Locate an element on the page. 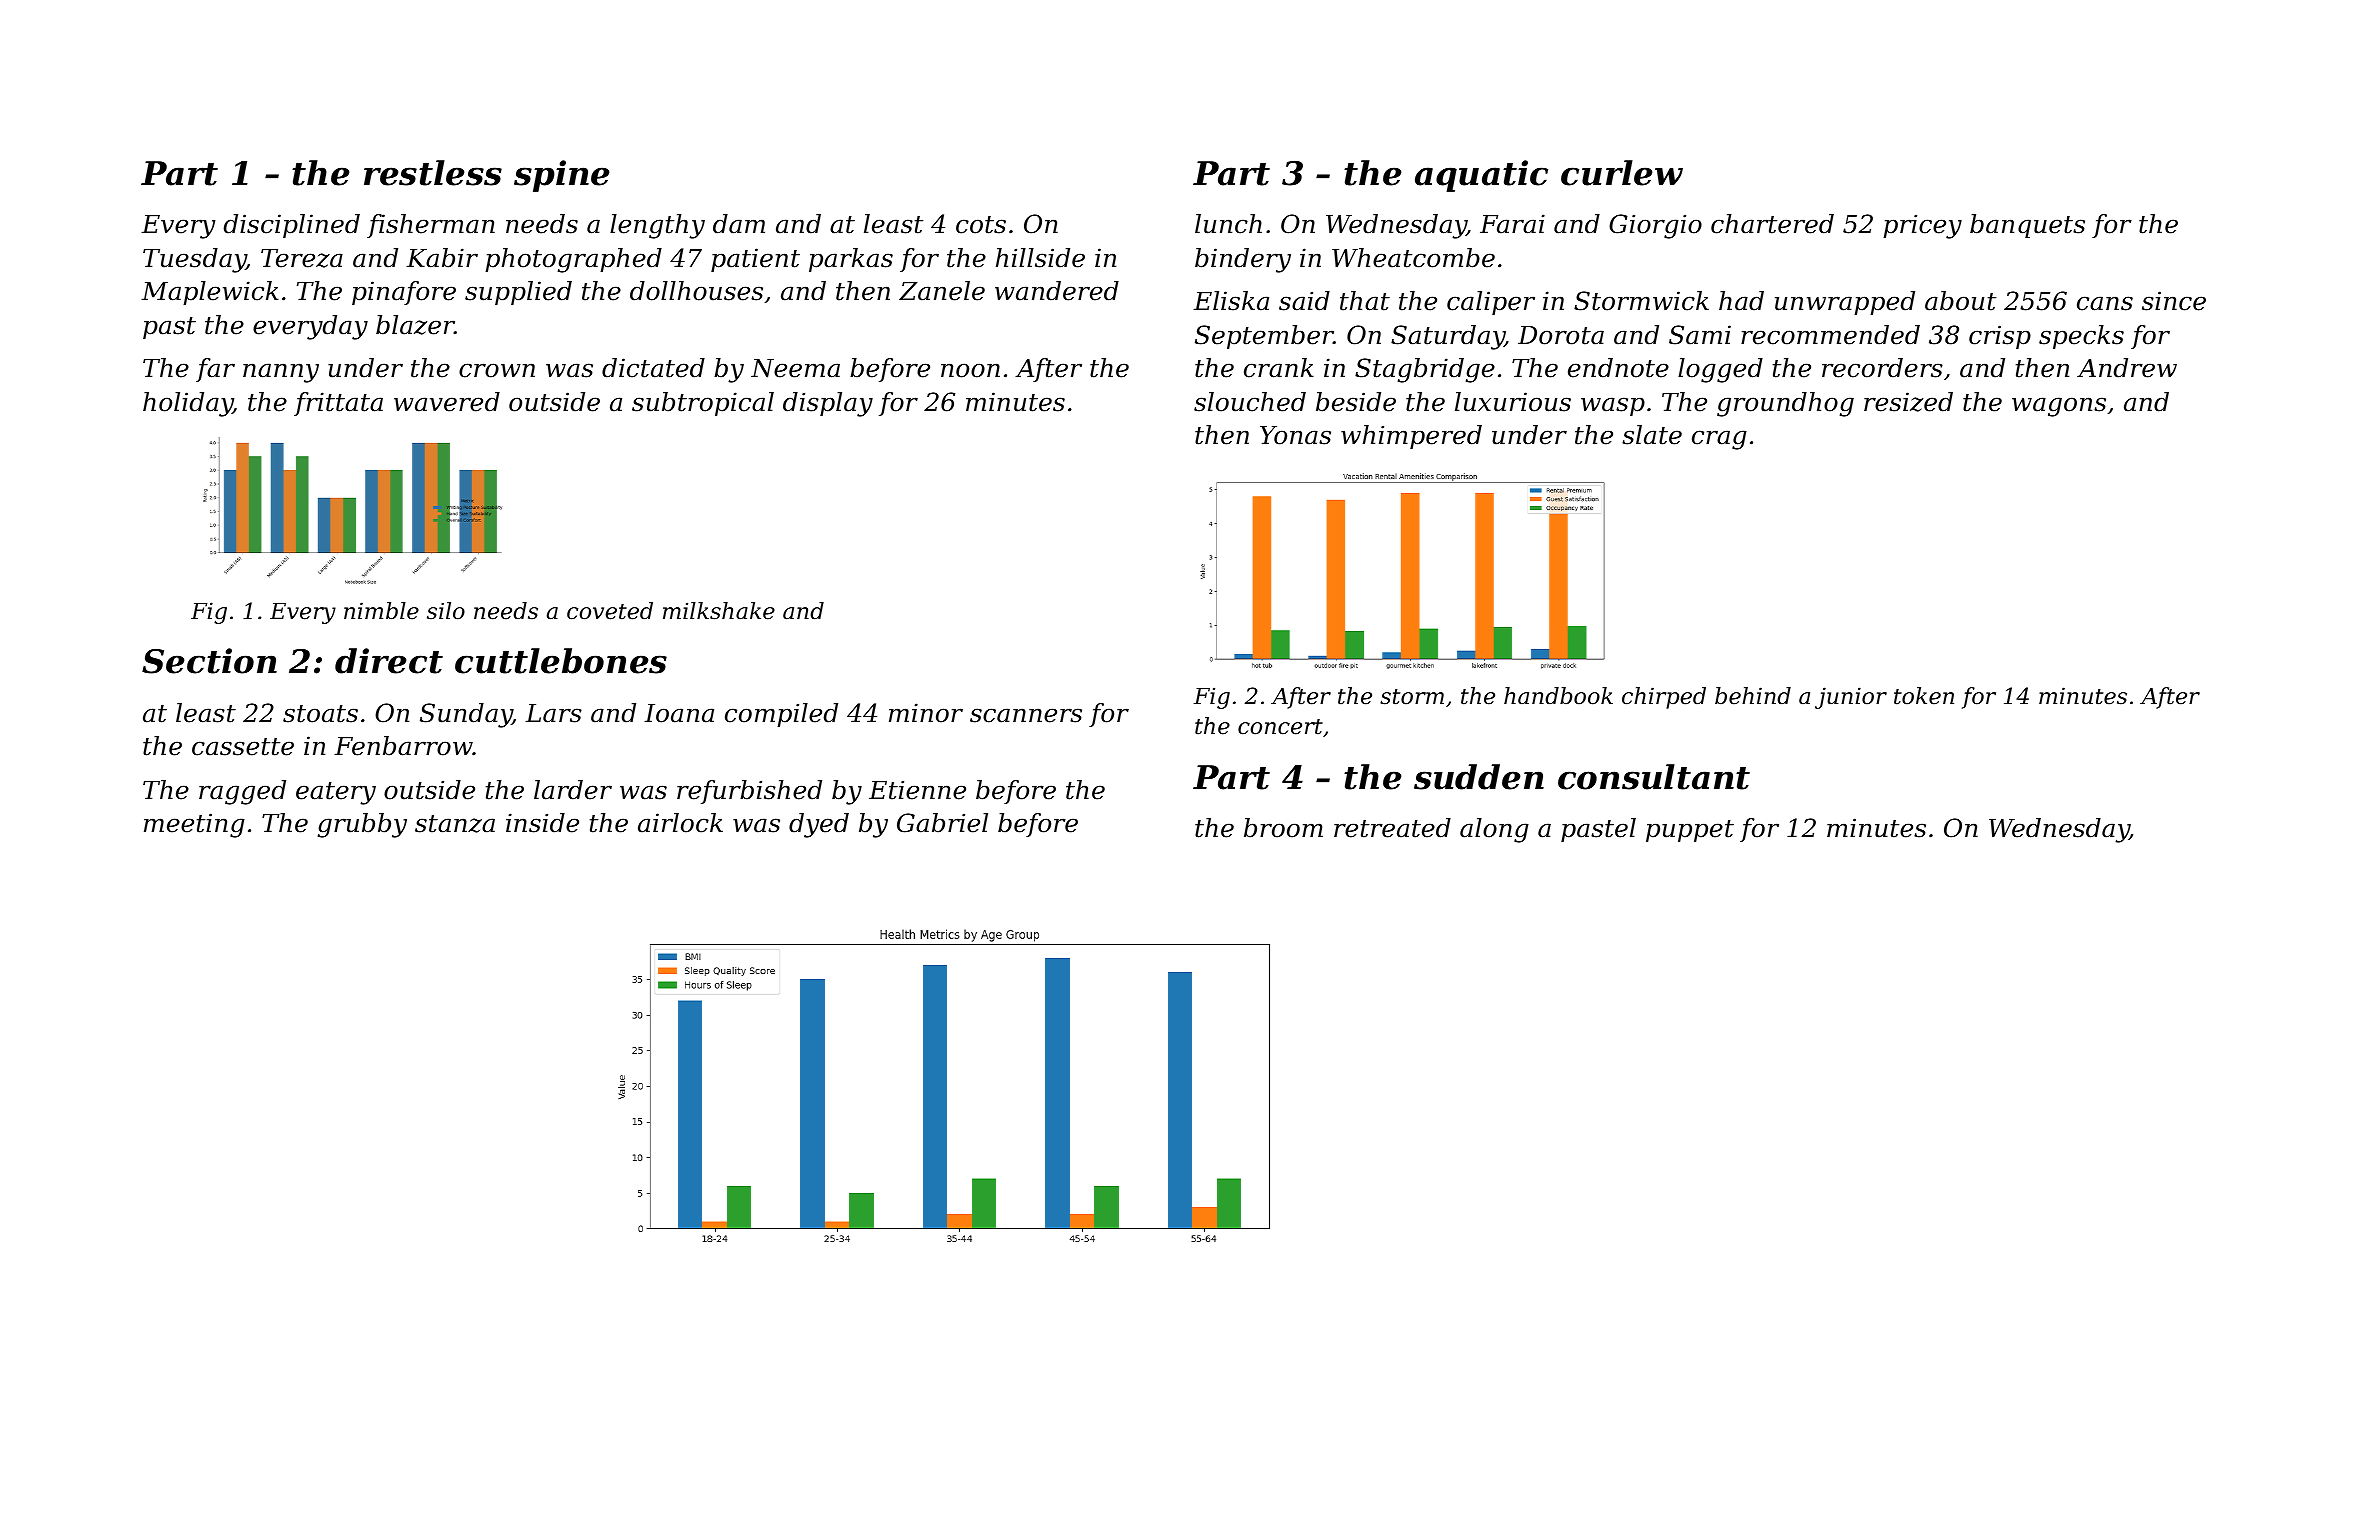 This page has width=2354, height=1523. Maplewick is located at coordinates (210, 293).
